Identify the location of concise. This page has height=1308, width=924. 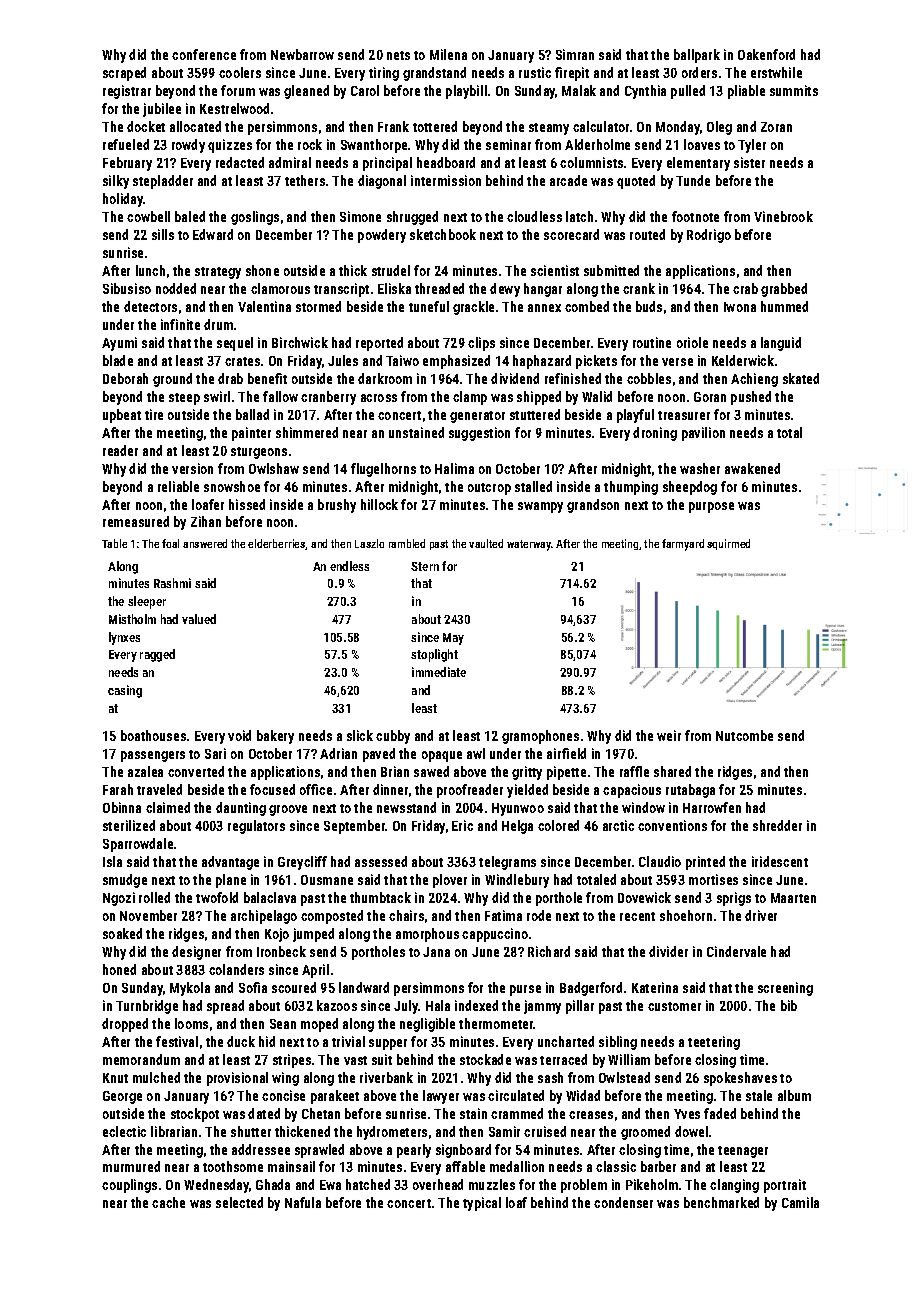
(283, 1095).
